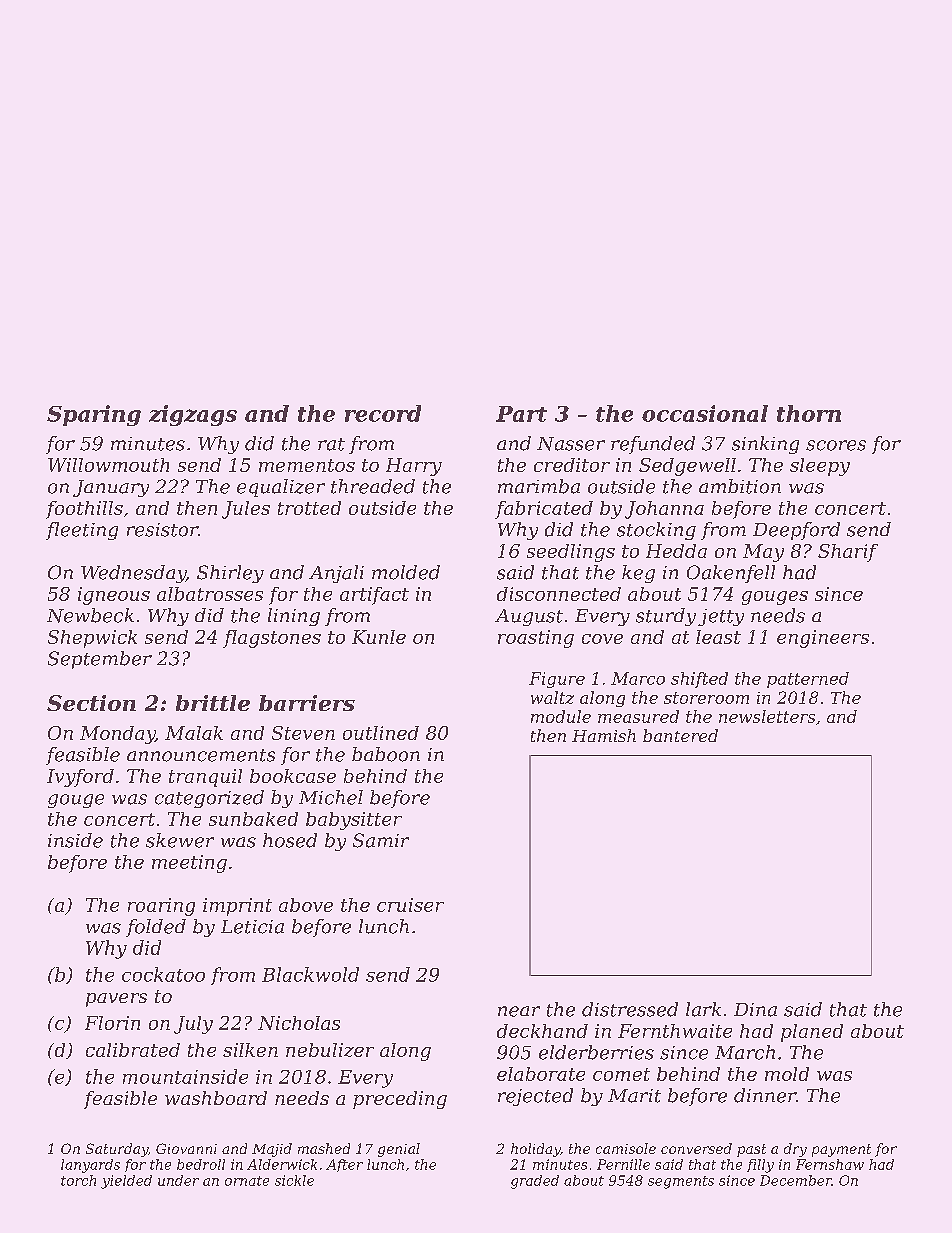  Describe the element at coordinates (381, 840) in the image. I see `Samir` at that location.
